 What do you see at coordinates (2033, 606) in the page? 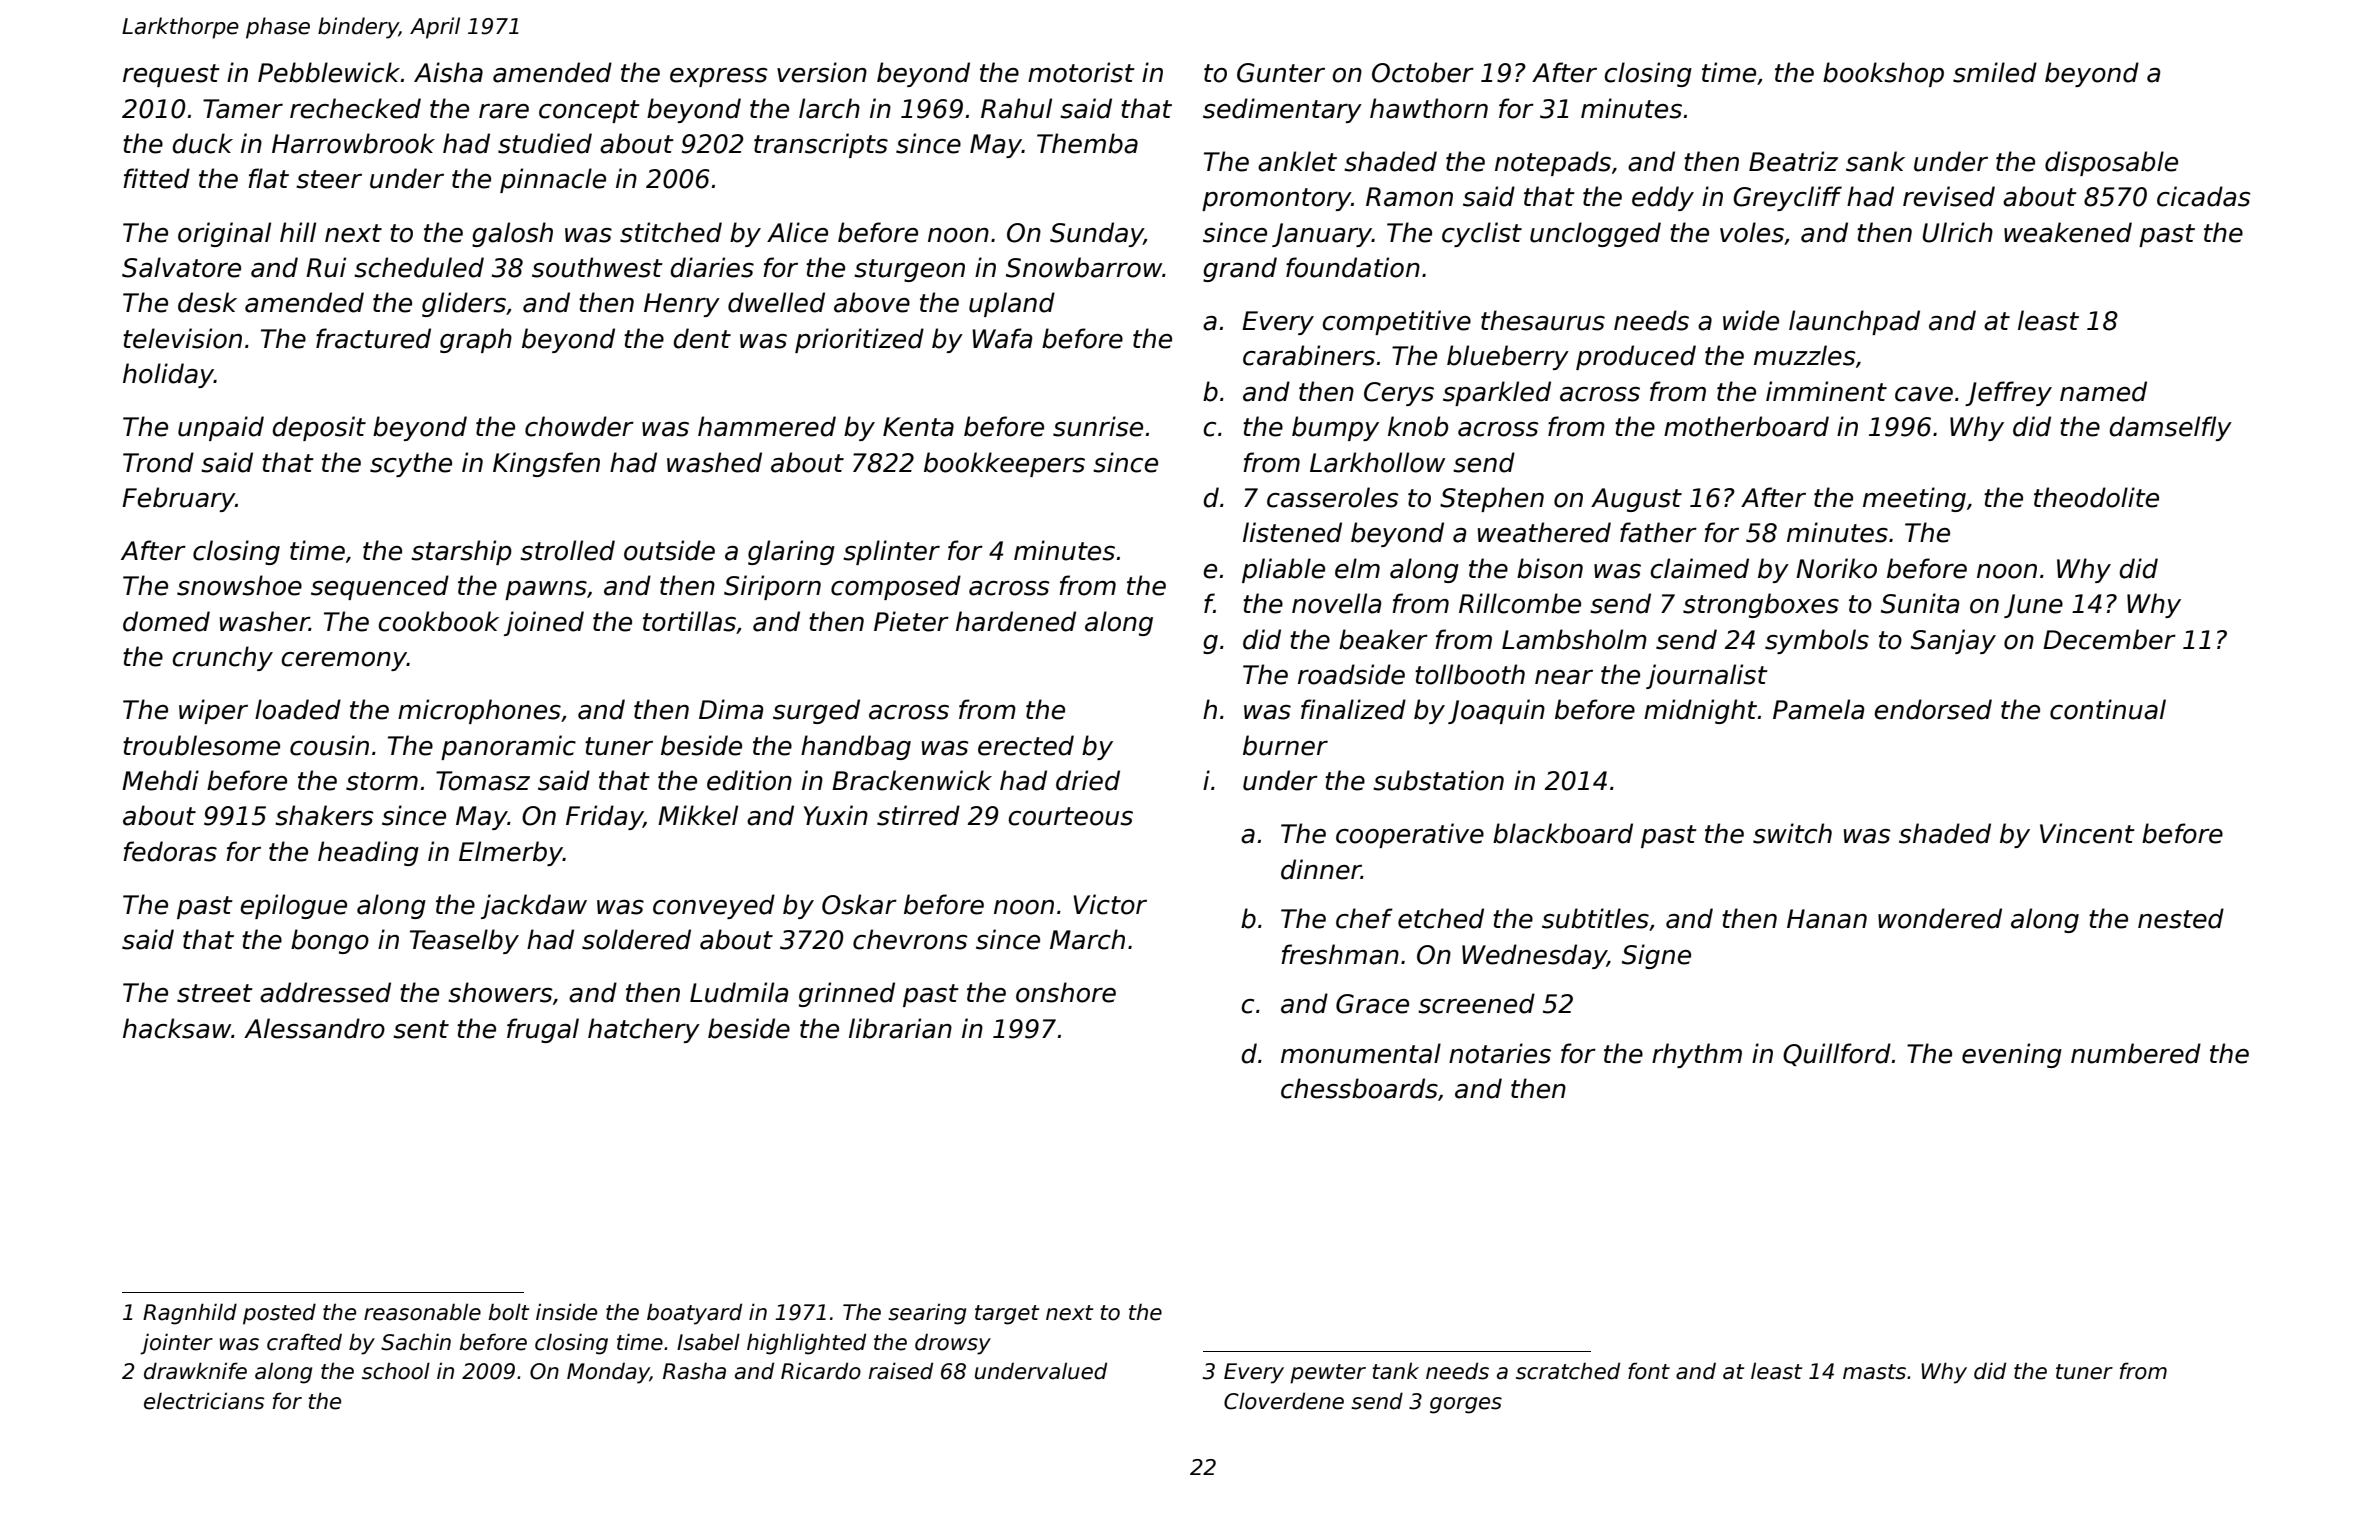
I see `June` at bounding box center [2033, 606].
